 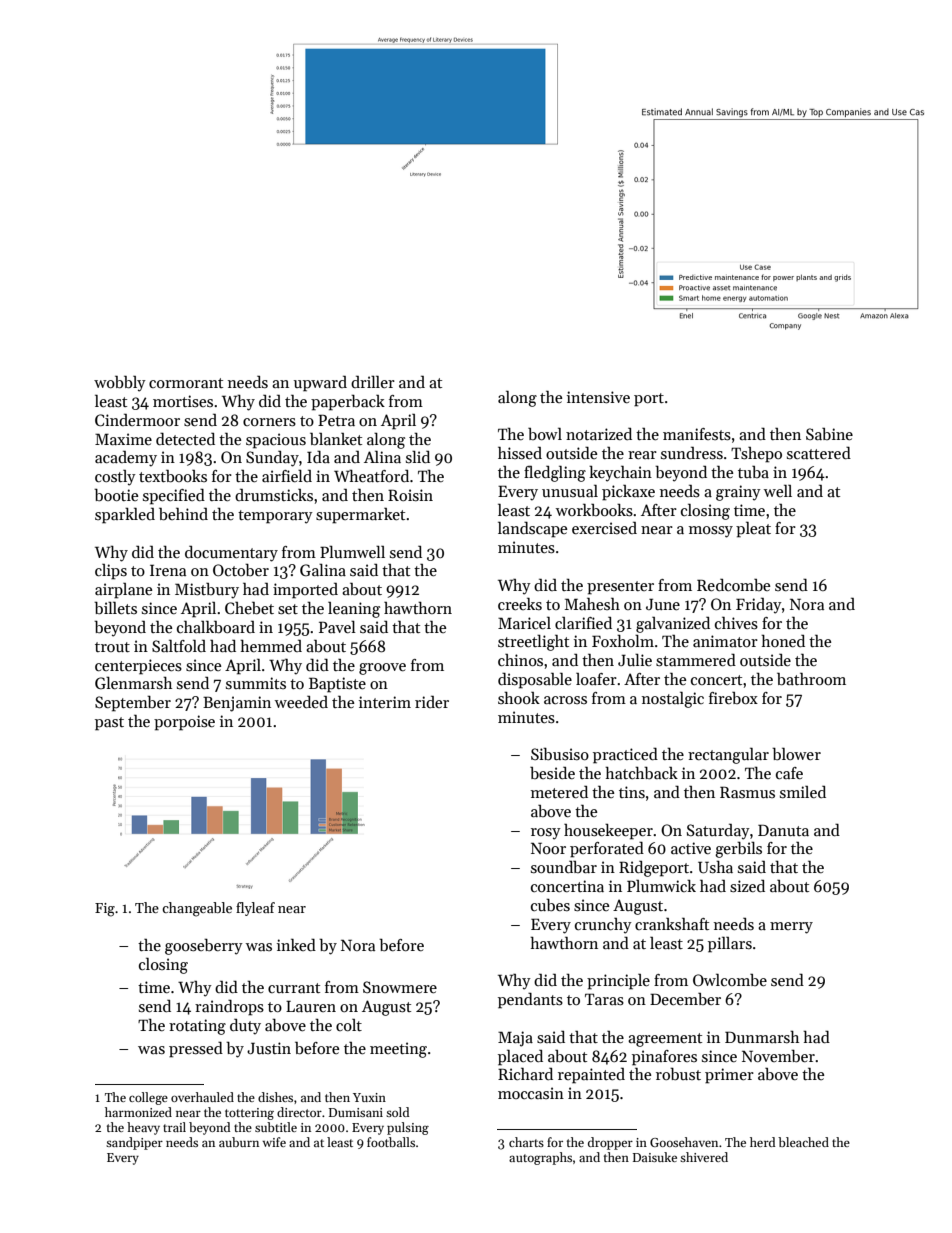 I want to click on pleat, so click(x=753, y=530).
